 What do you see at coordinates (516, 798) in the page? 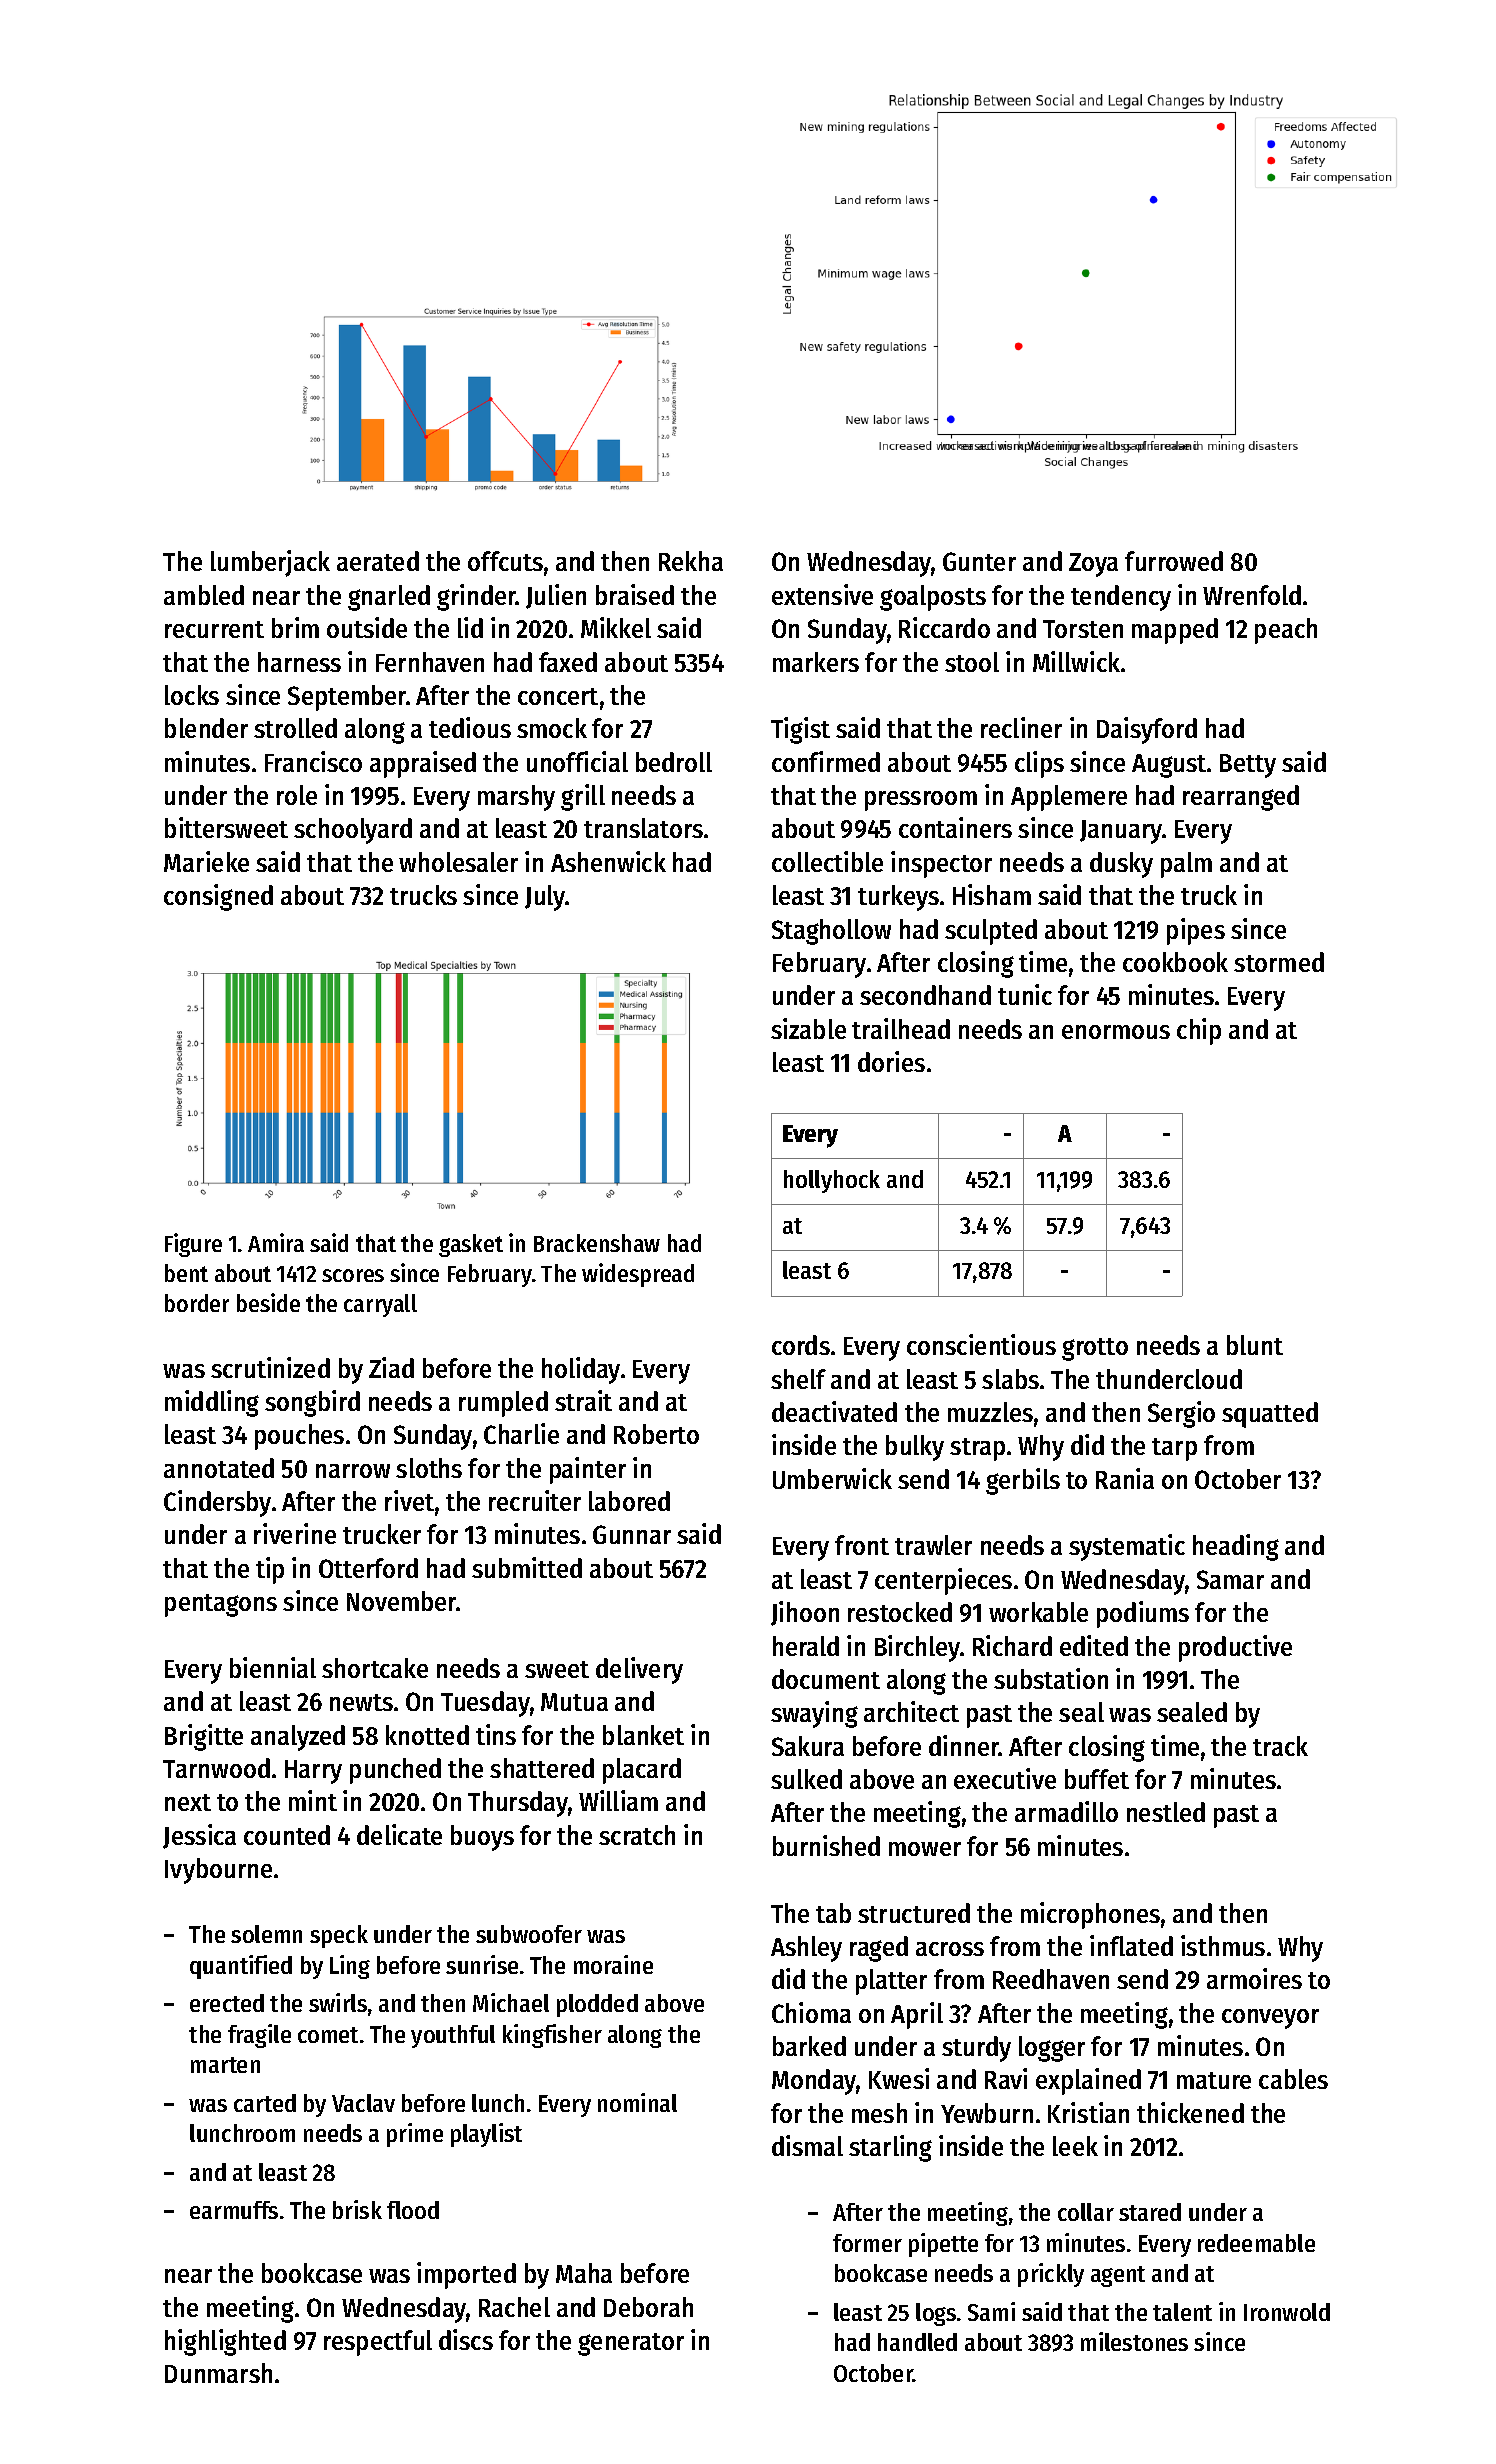
I see `marshy` at bounding box center [516, 798].
